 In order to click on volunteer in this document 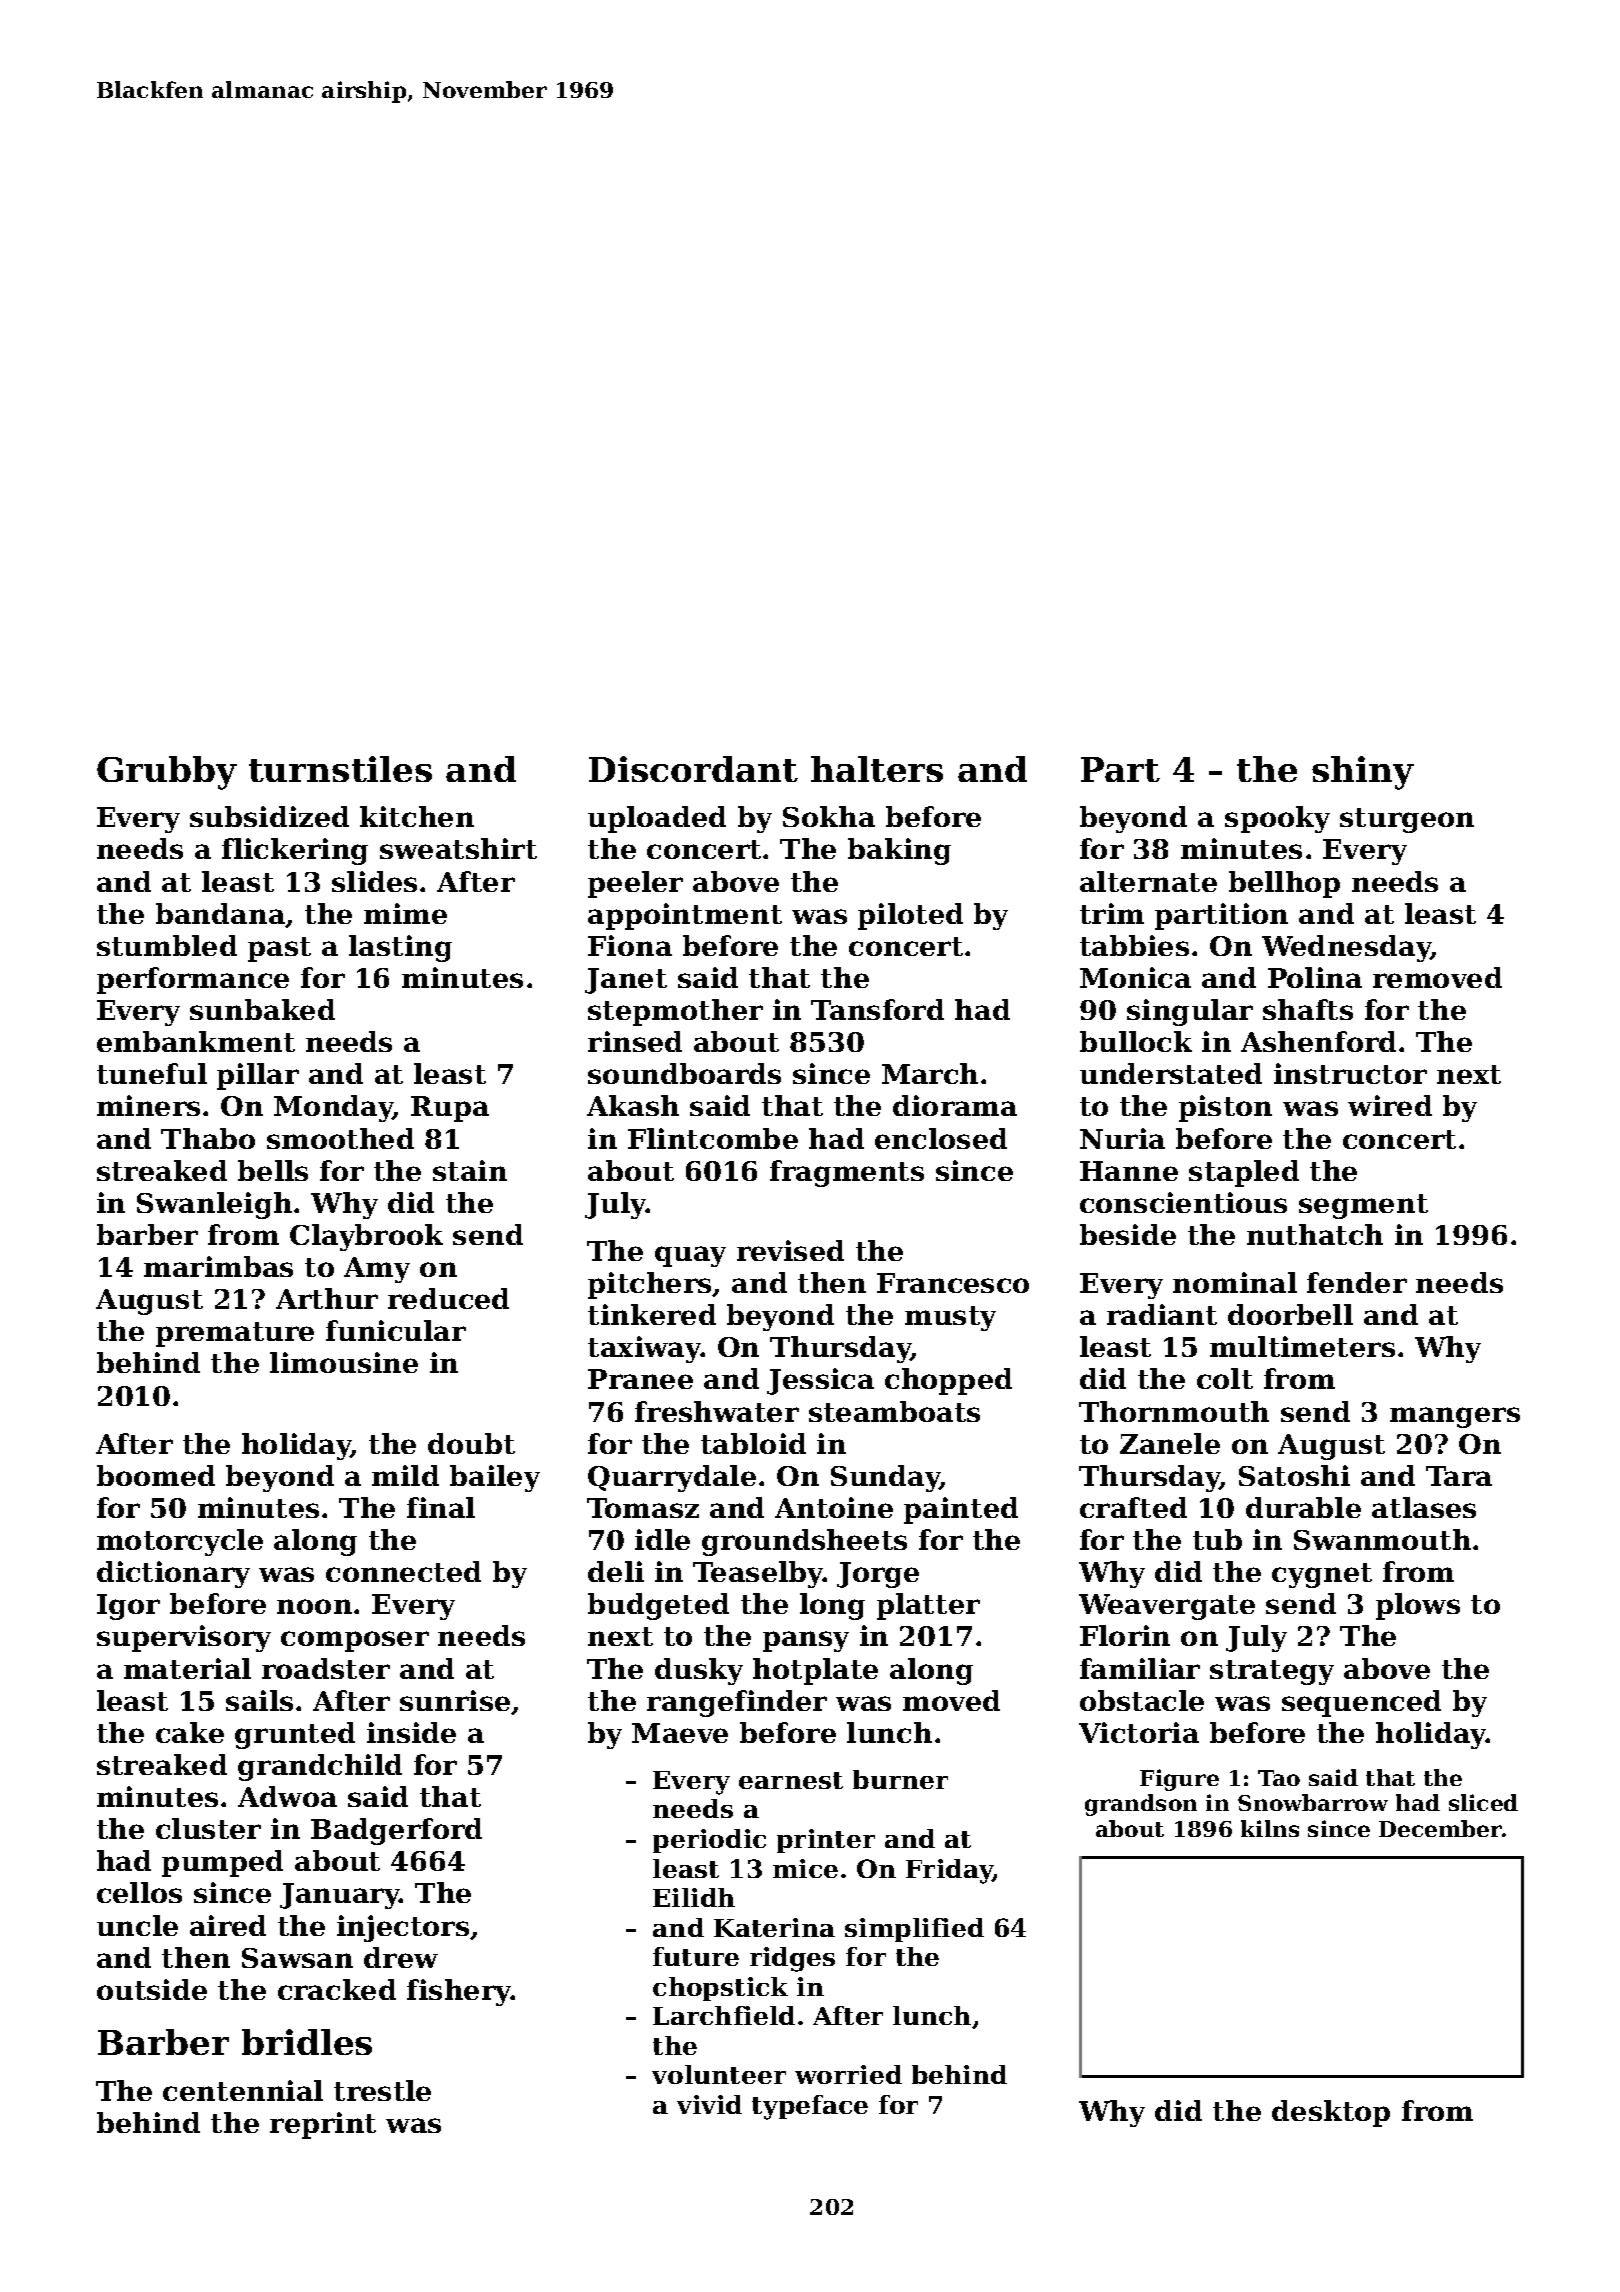, I will do `click(719, 2074)`.
